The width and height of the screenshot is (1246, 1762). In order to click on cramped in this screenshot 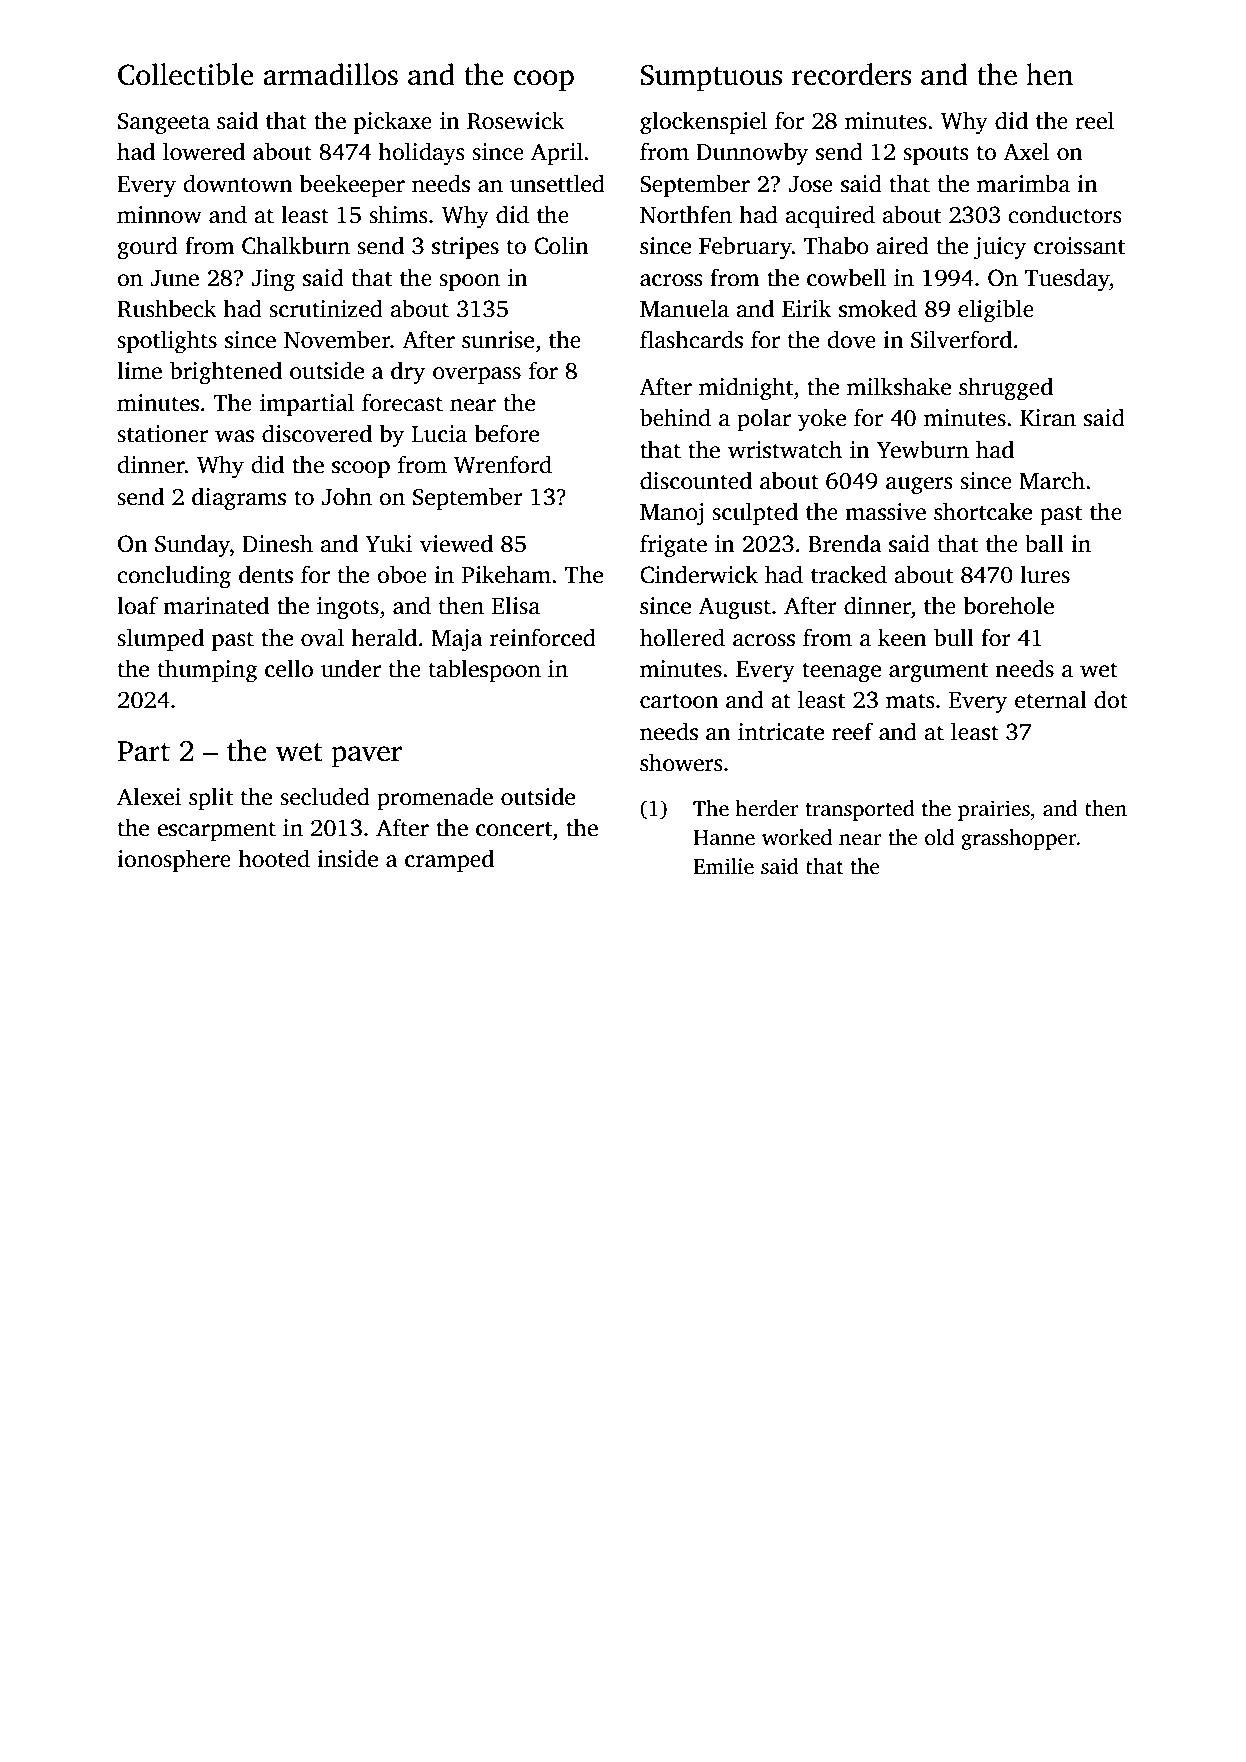, I will do `click(449, 860)`.
